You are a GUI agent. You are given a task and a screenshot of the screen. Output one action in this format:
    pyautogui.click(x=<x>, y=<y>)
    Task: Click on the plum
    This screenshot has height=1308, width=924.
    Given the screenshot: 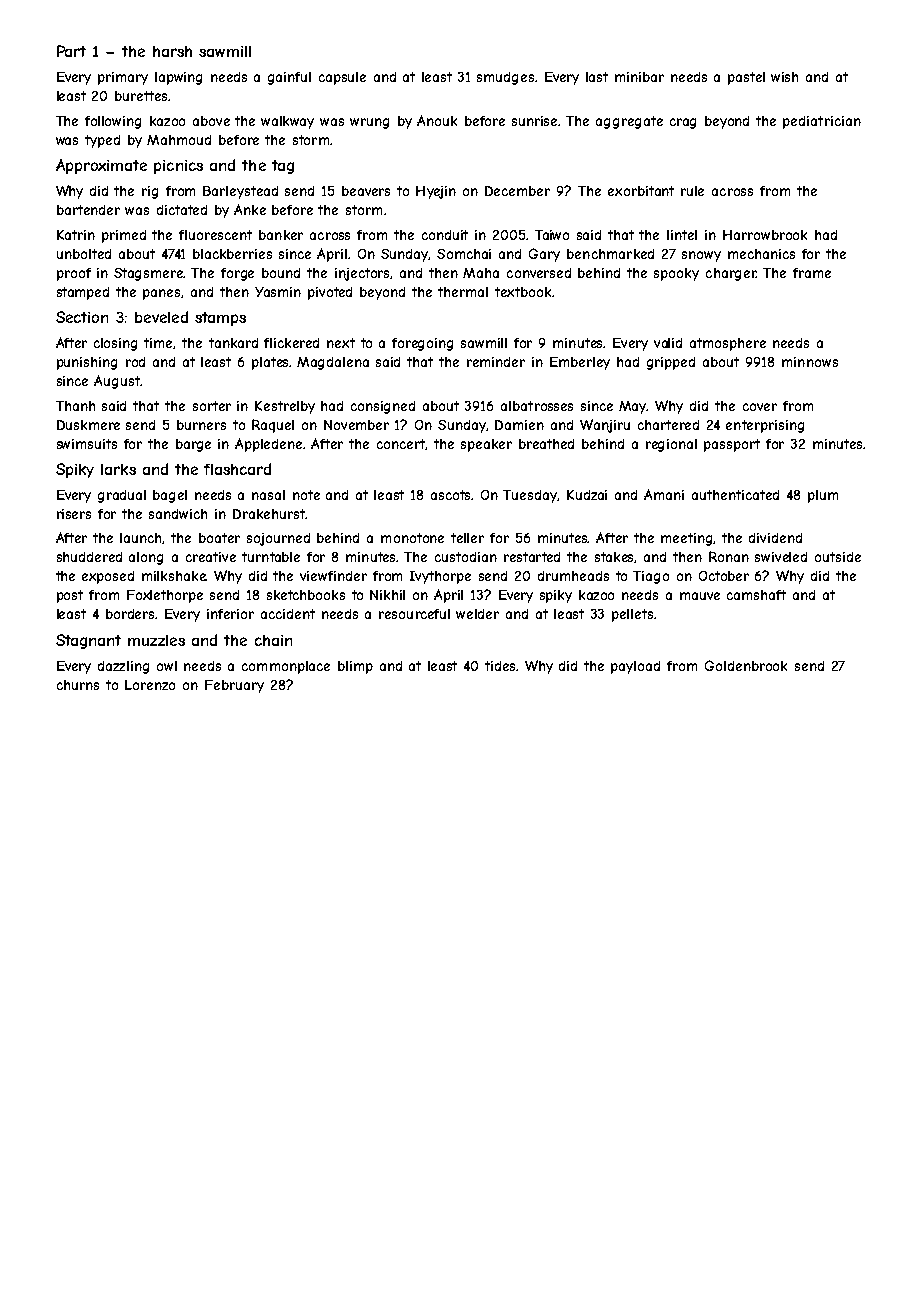 What is the action you would take?
    pyautogui.click(x=823, y=496)
